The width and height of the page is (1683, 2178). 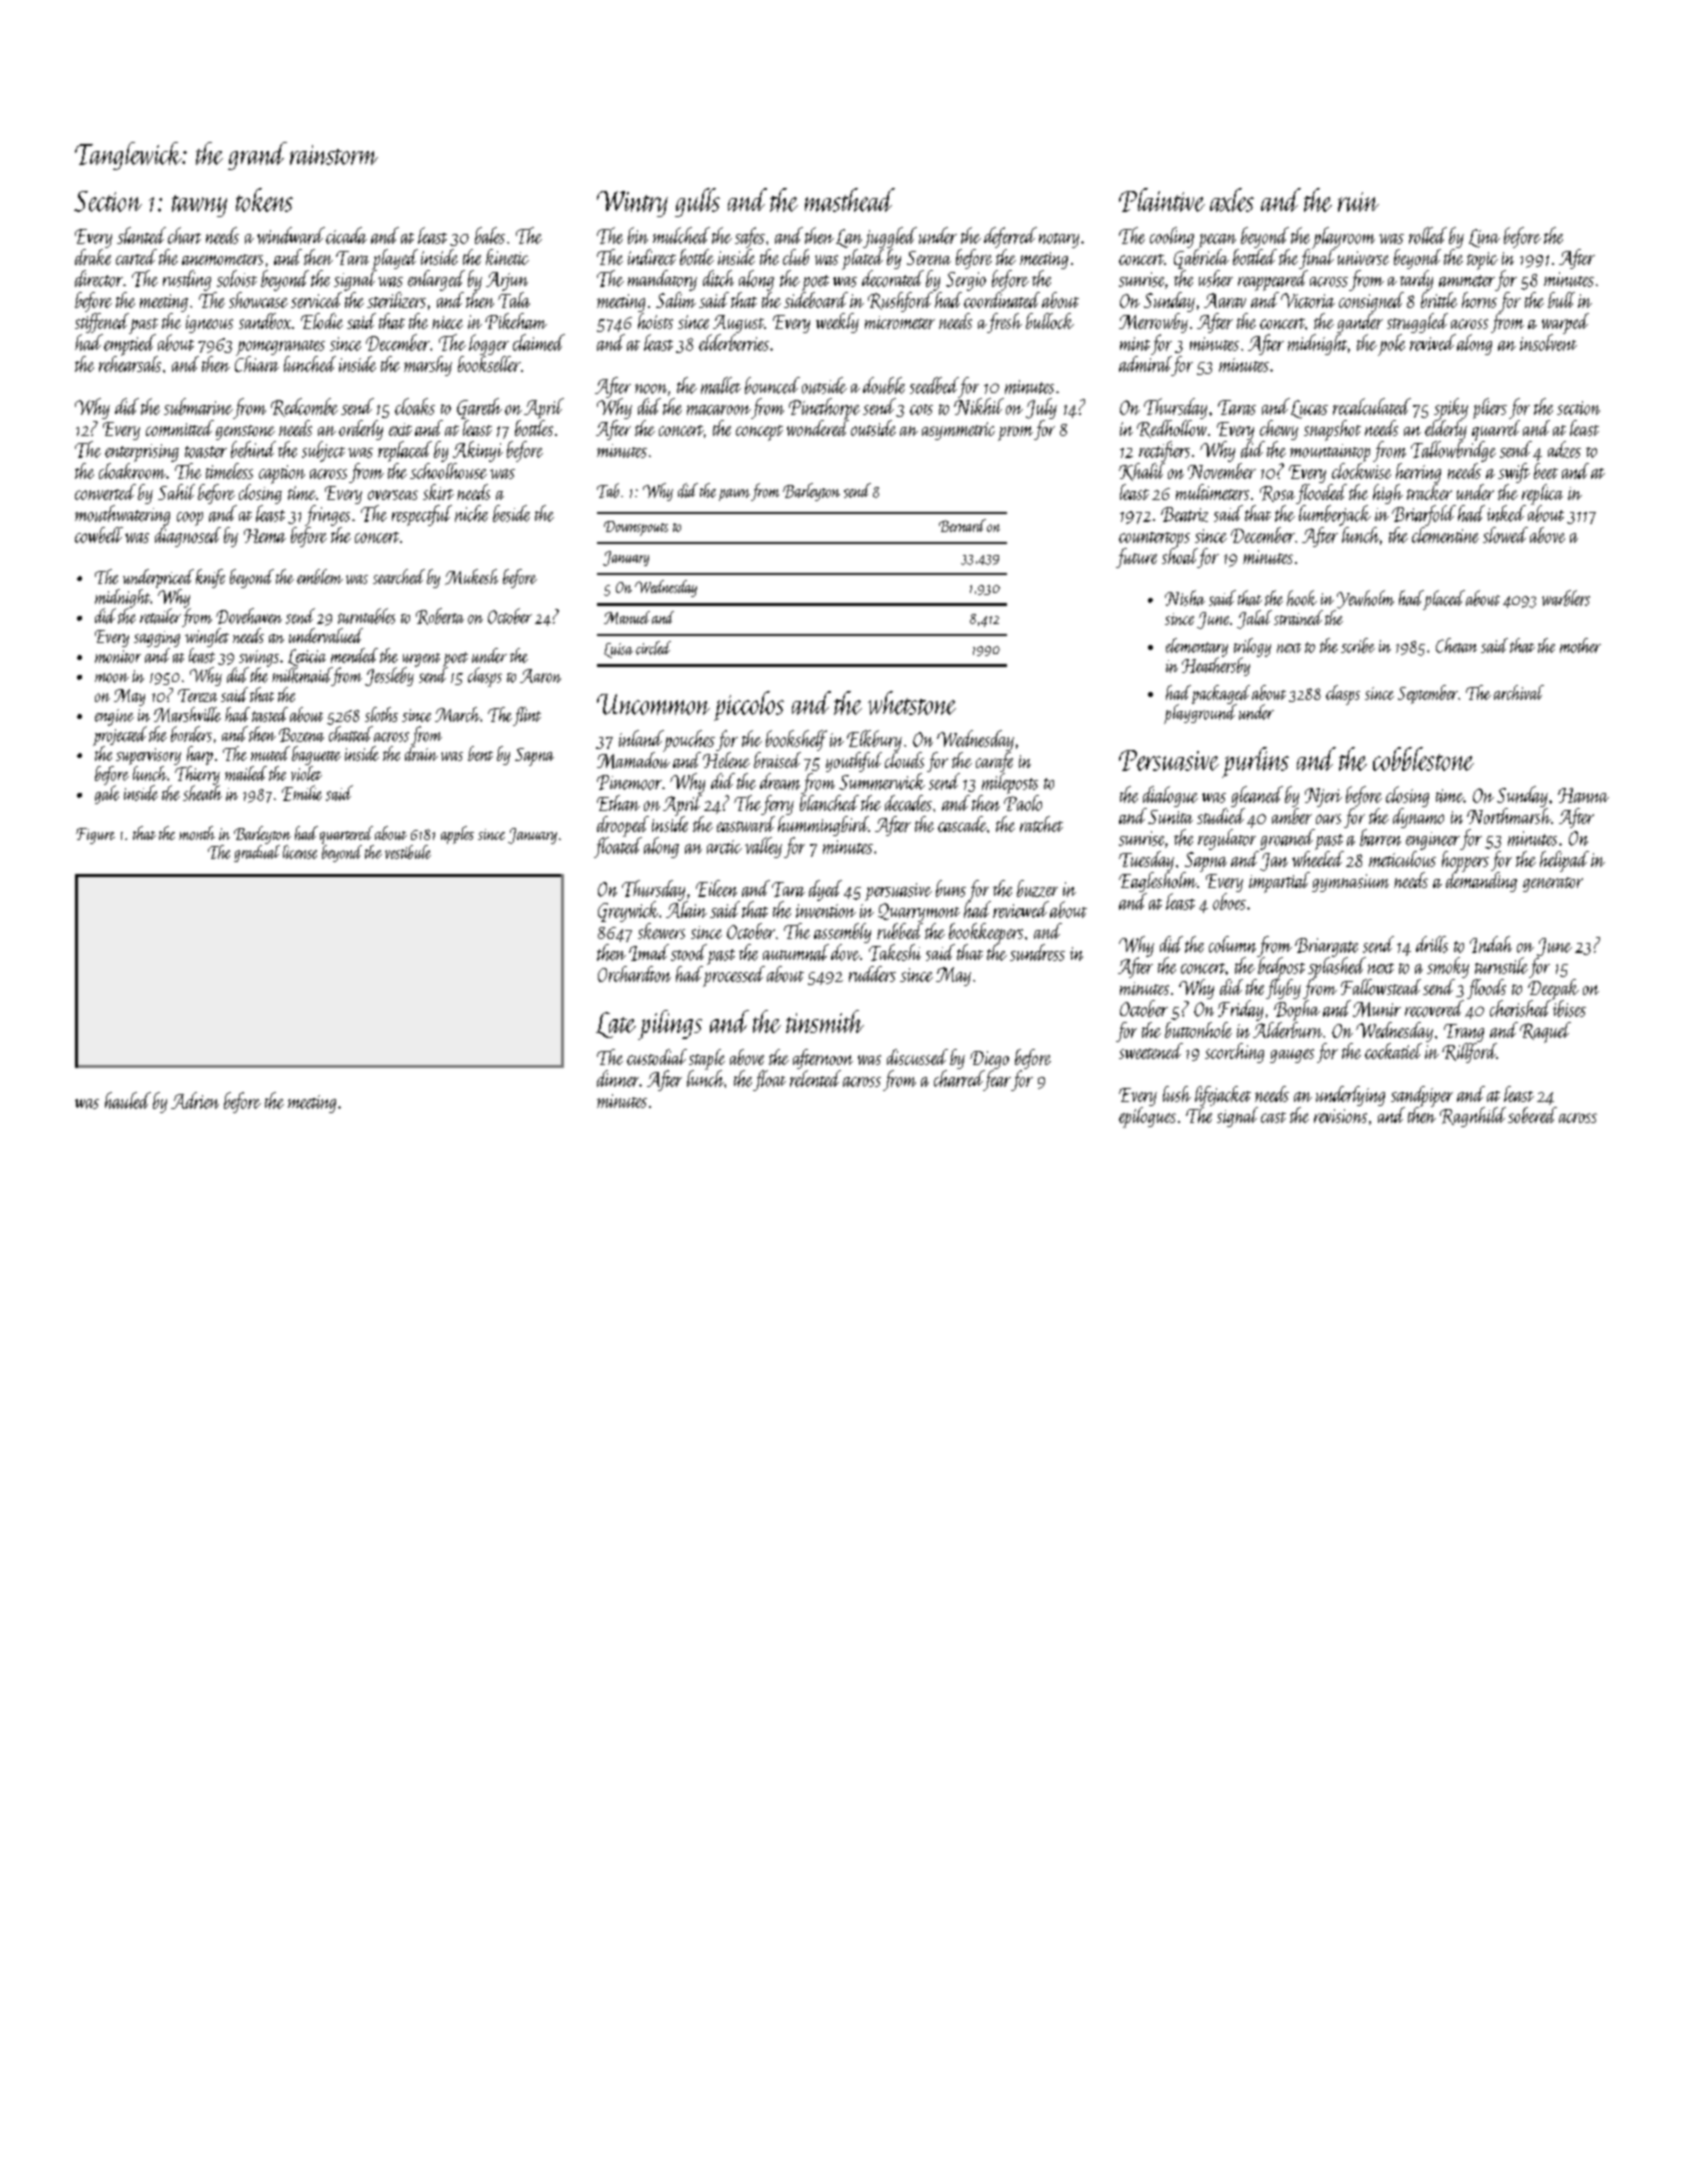 I want to click on inland, so click(x=641, y=738).
